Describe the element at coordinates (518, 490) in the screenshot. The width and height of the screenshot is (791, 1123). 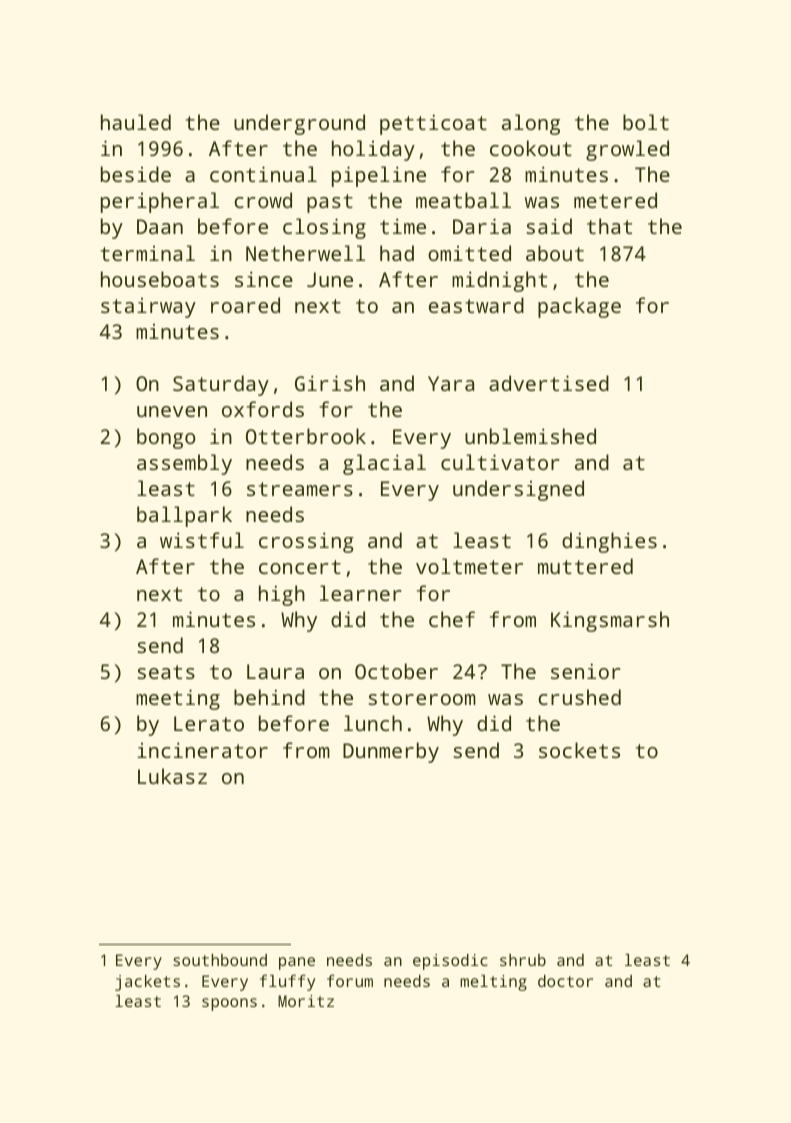
I see `undersigned` at that location.
